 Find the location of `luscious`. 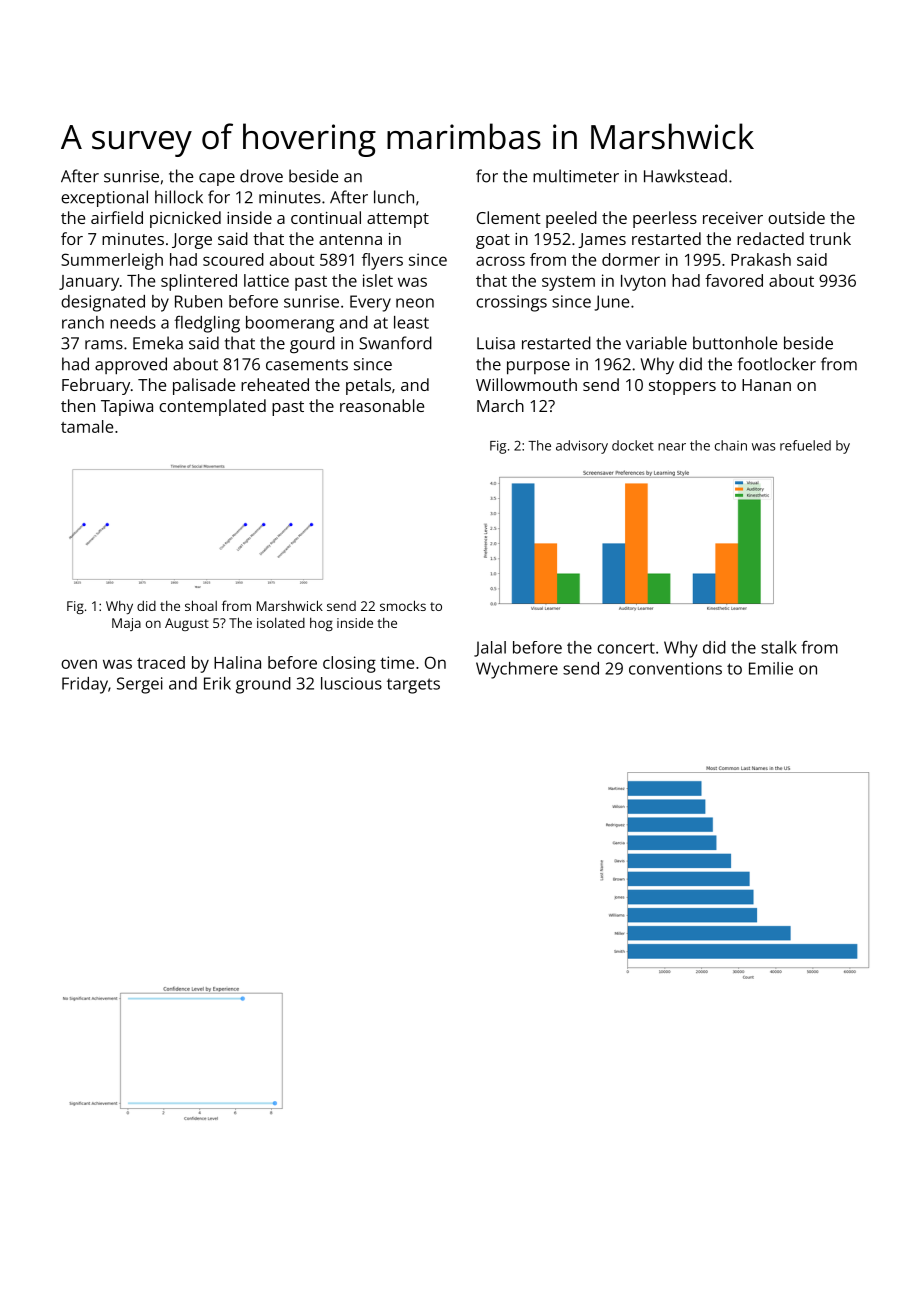

luscious is located at coordinates (351, 683).
